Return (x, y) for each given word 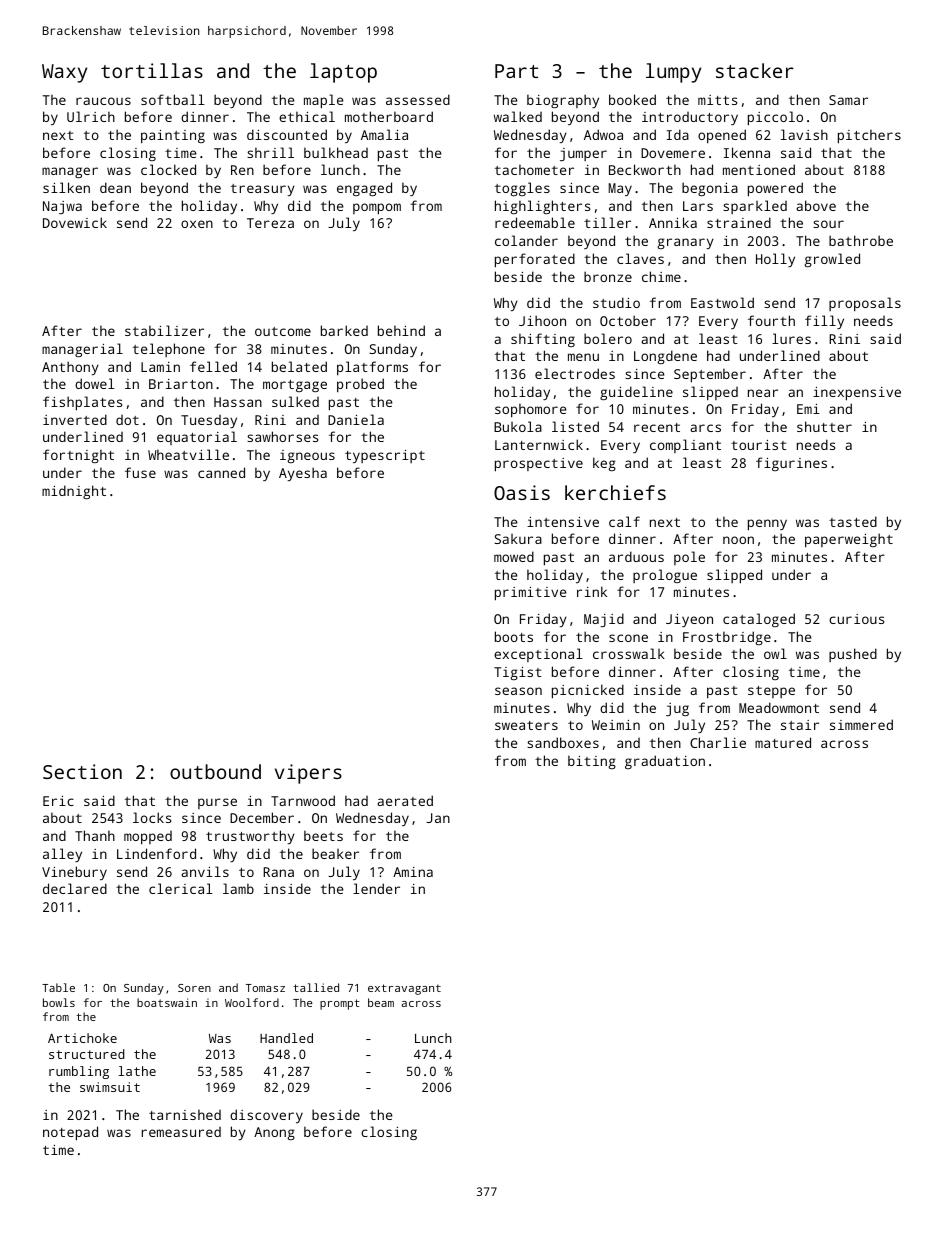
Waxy (64, 73)
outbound (215, 771)
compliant (685, 446)
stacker (755, 70)
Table (58, 987)
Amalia (384, 134)
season (518, 691)
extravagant (404, 989)
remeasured (181, 1132)
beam (381, 1002)
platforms (372, 368)
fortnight (78, 456)
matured (783, 742)
